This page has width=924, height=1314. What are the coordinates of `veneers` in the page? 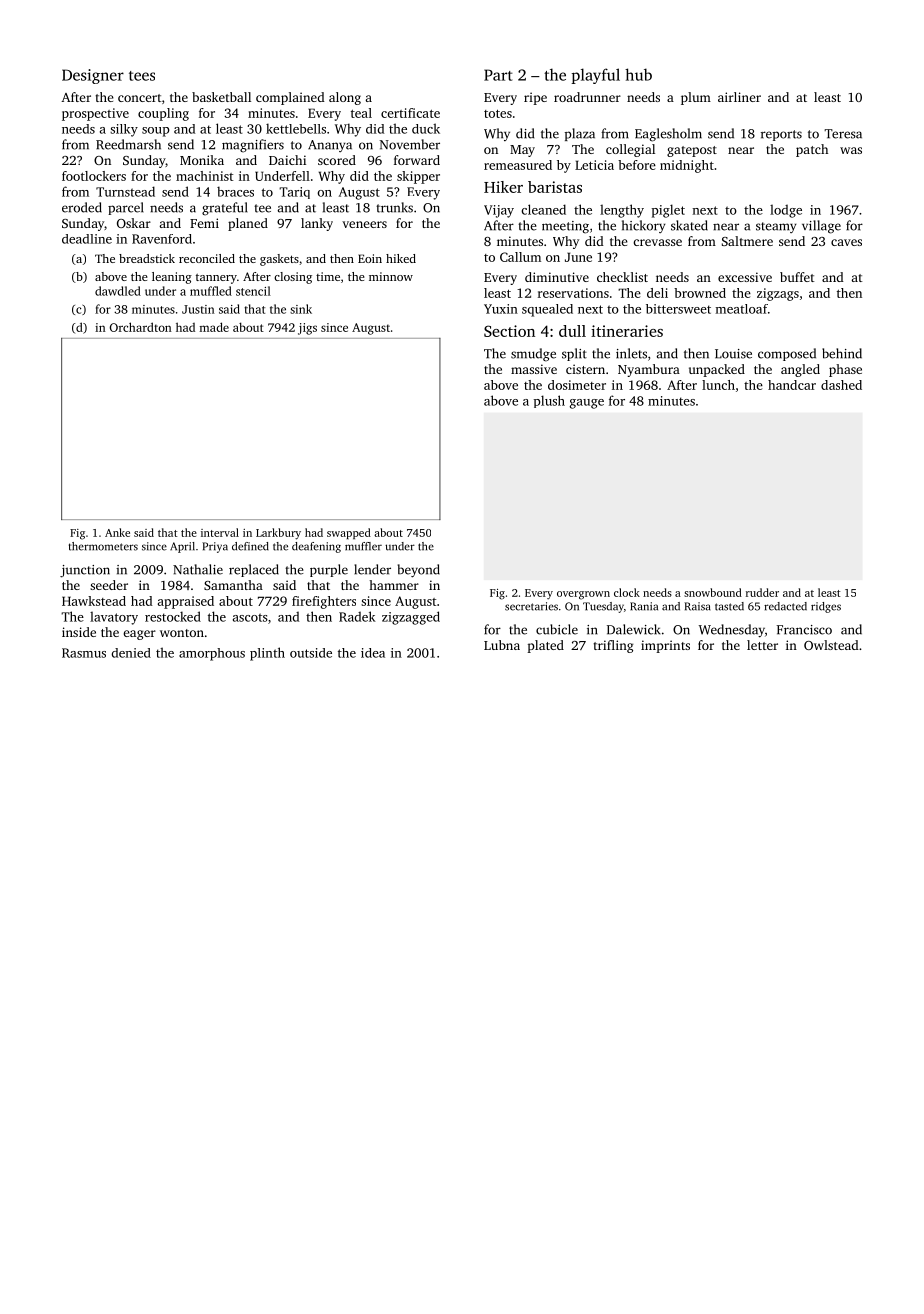 It's located at (364, 224).
